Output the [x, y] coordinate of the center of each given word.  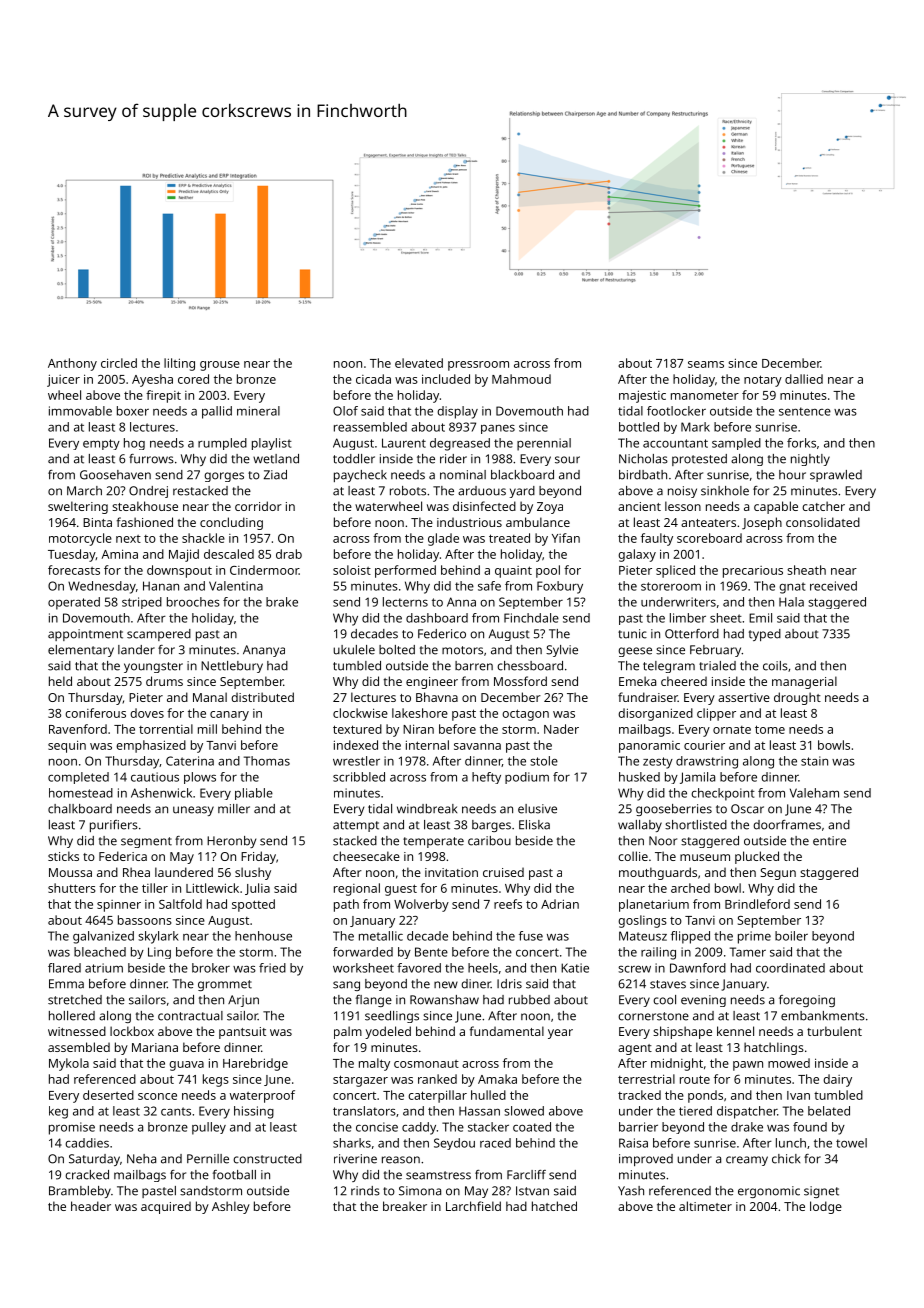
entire [829, 841]
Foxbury [560, 587]
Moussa [70, 872]
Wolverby [421, 905]
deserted [108, 1095]
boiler [791, 936]
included [446, 379]
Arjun [243, 1001]
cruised [503, 872]
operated [74, 603]
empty [101, 444]
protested [699, 460]
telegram [669, 667]
